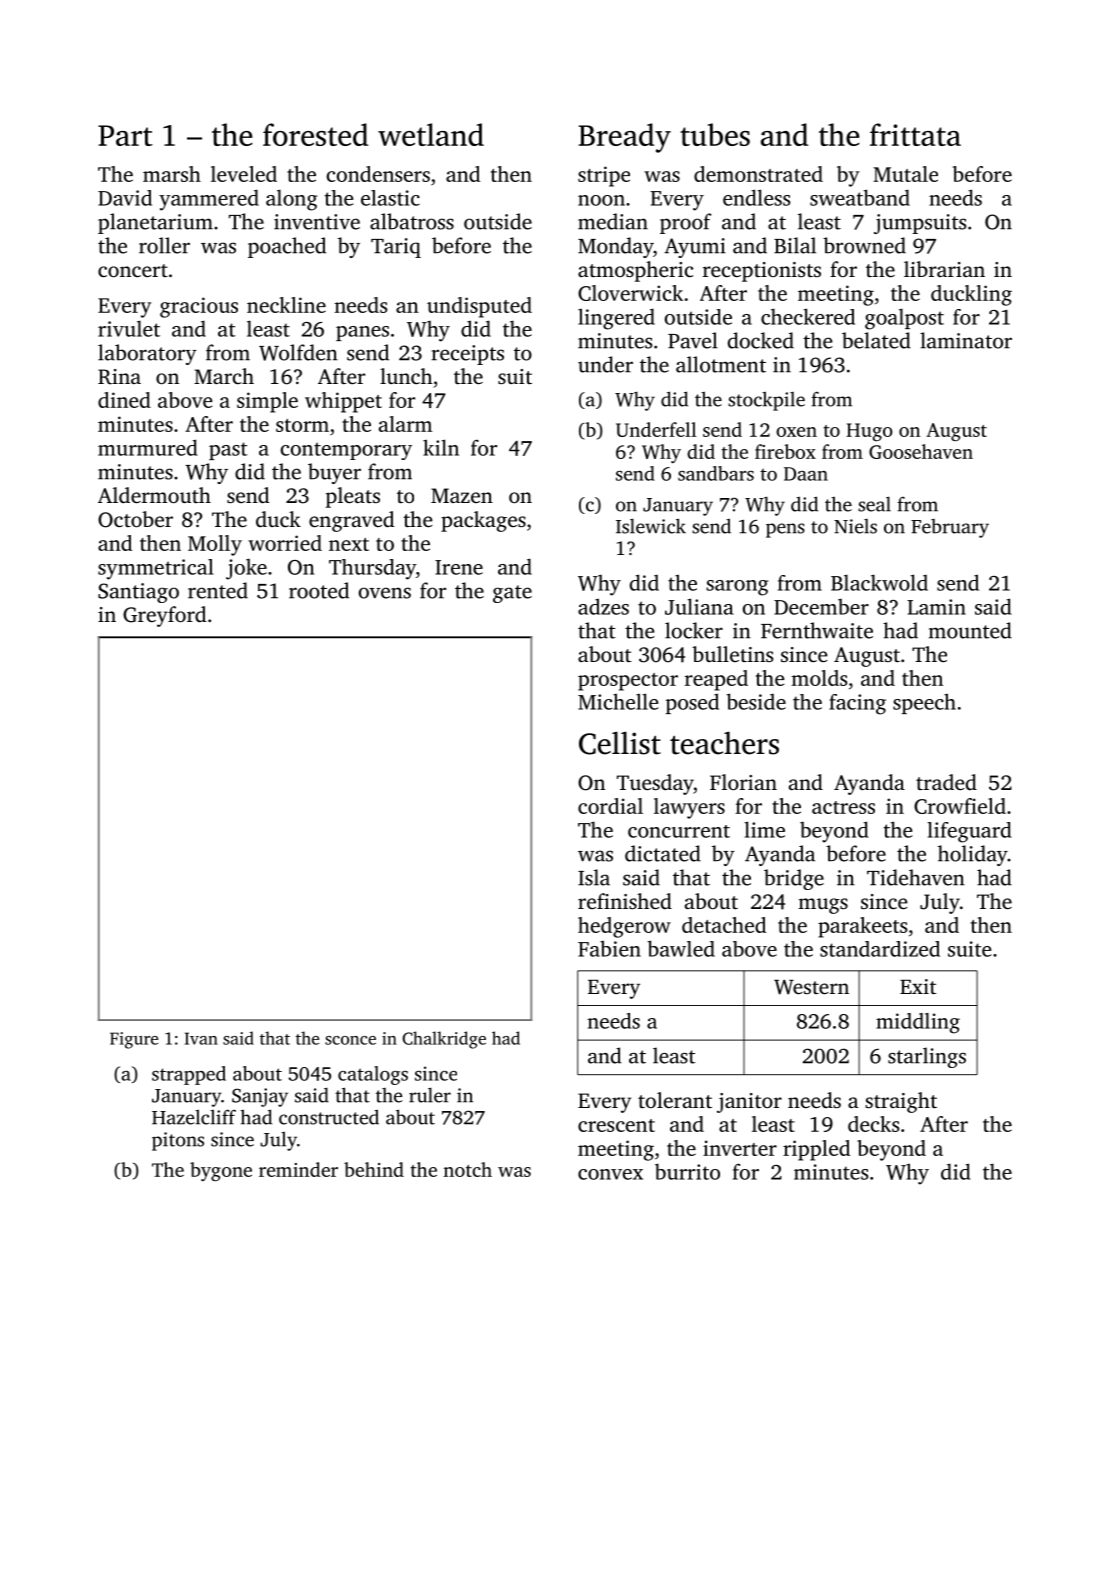 This page has width=1110, height=1570. Describe the element at coordinates (298, 352) in the page. I see `Wolfden` at that location.
